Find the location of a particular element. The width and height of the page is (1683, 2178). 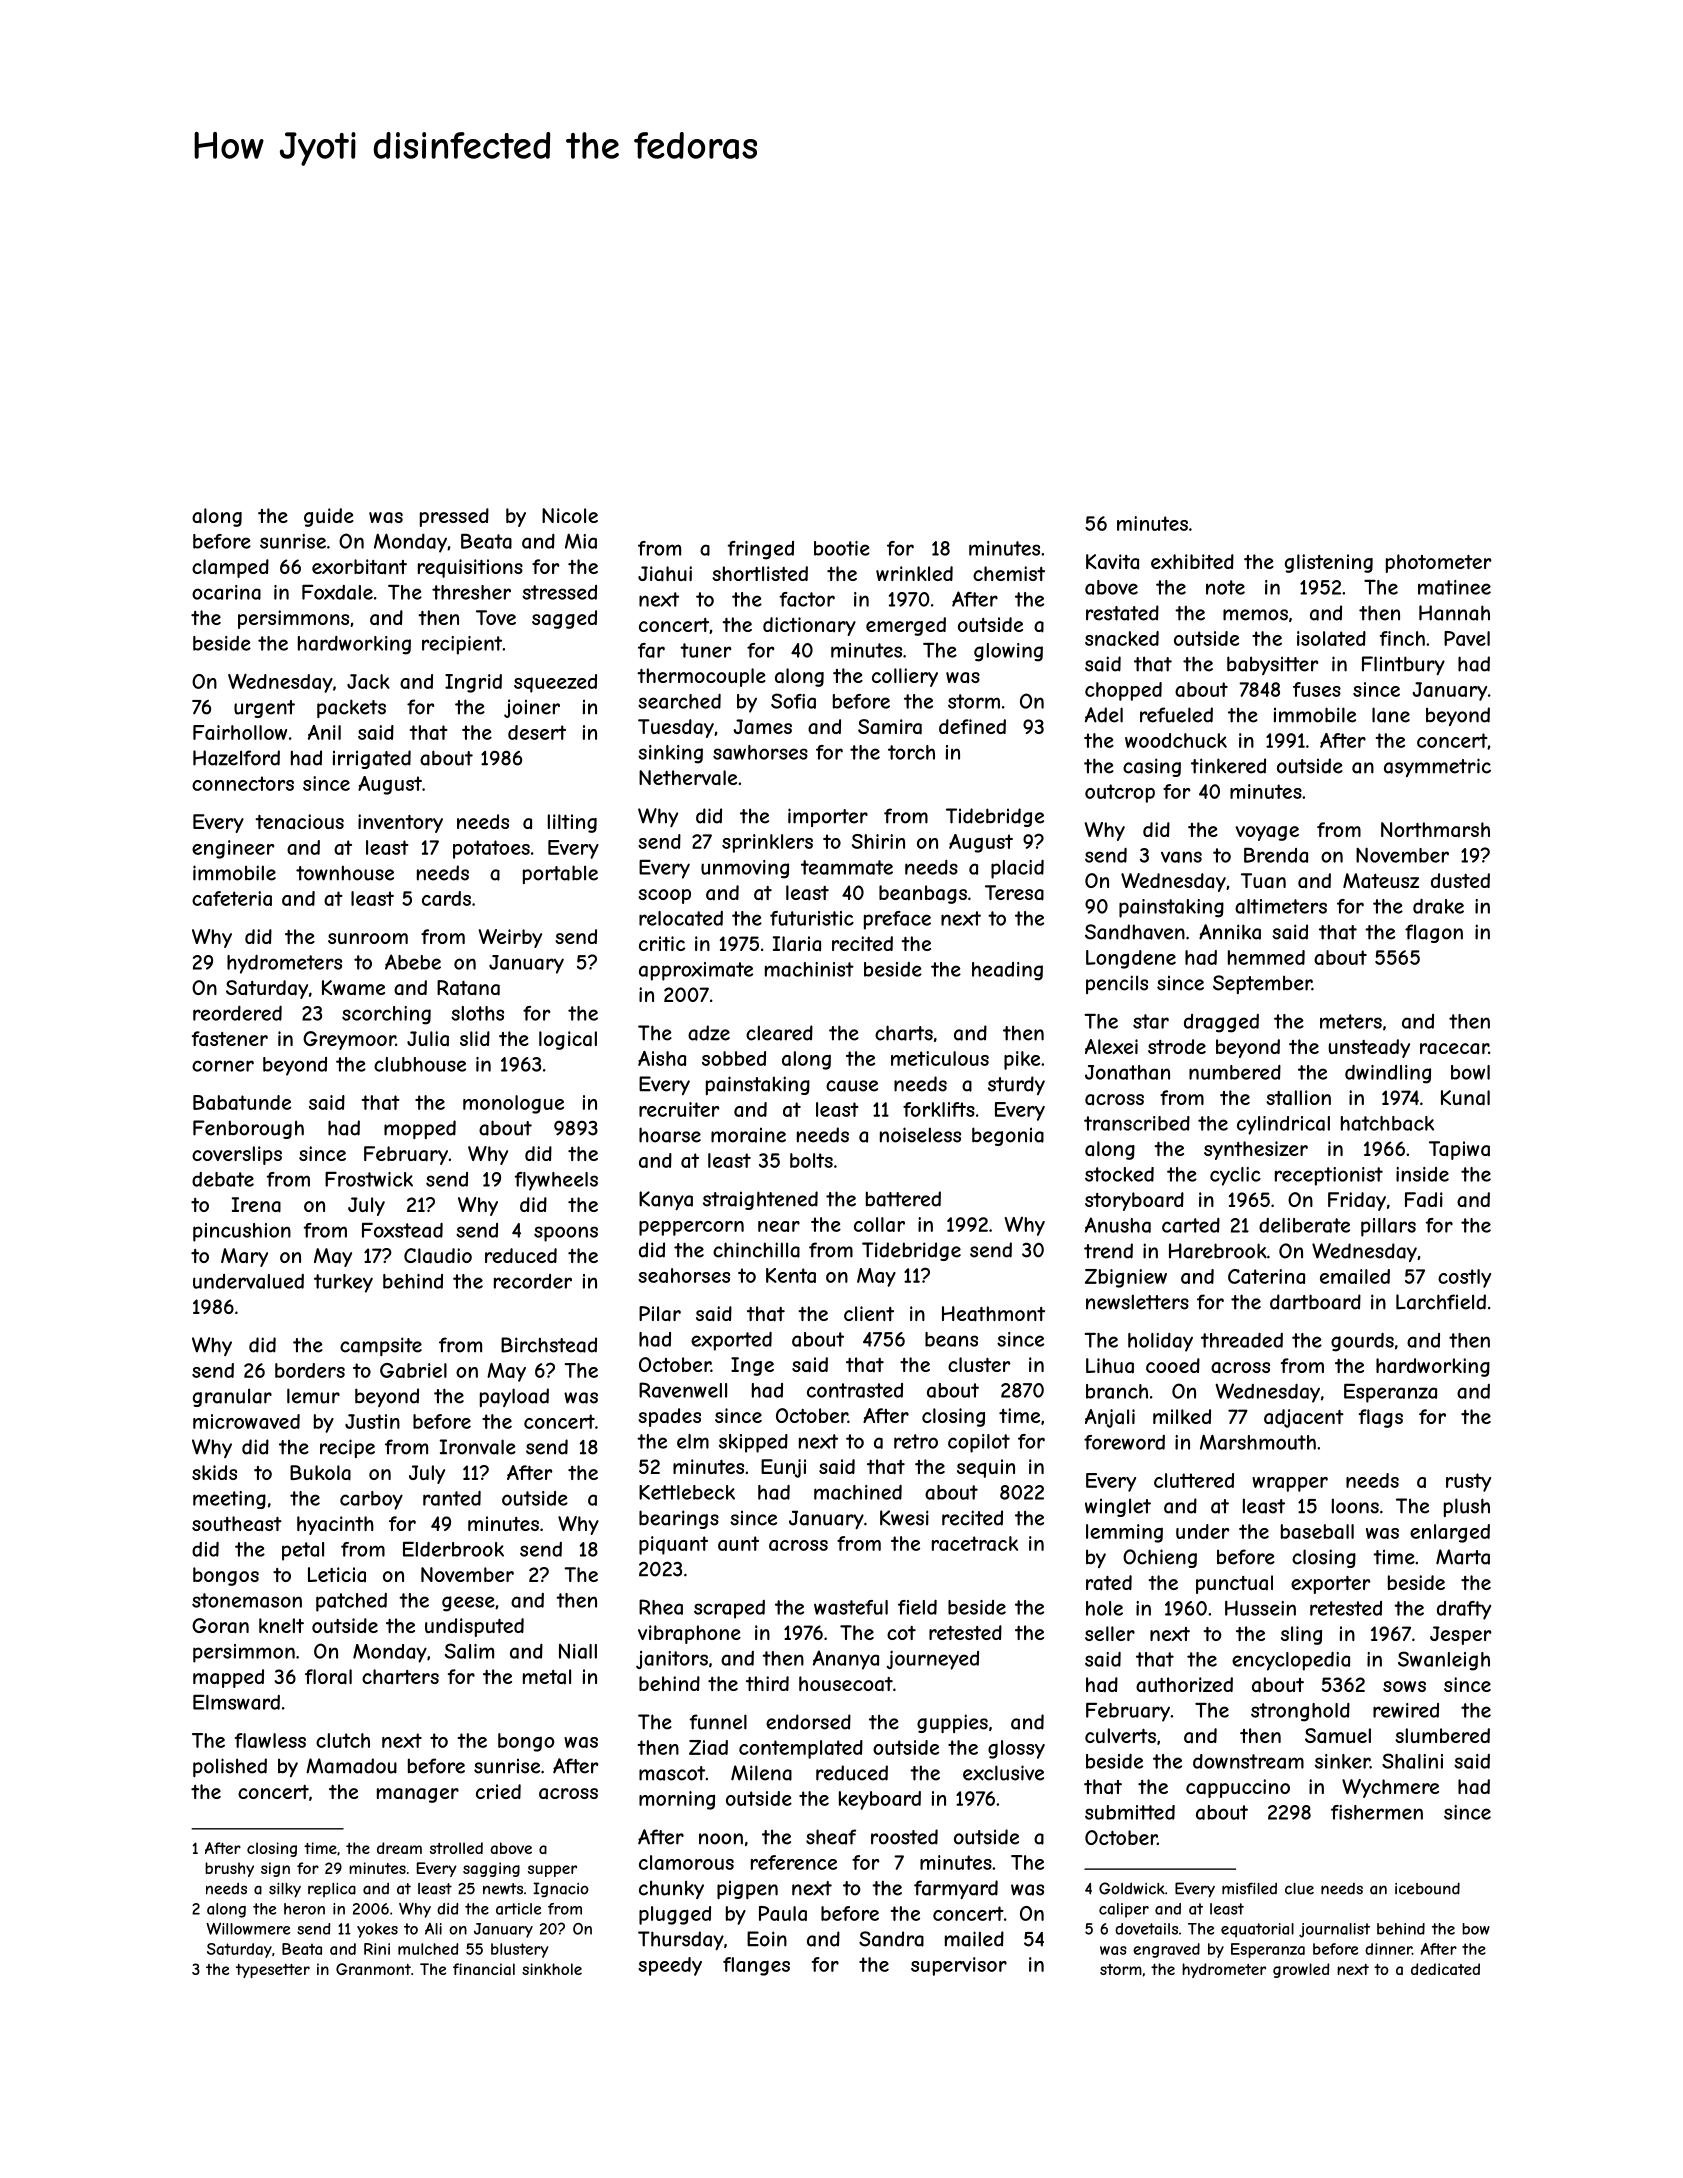

baseball is located at coordinates (1317, 1531).
